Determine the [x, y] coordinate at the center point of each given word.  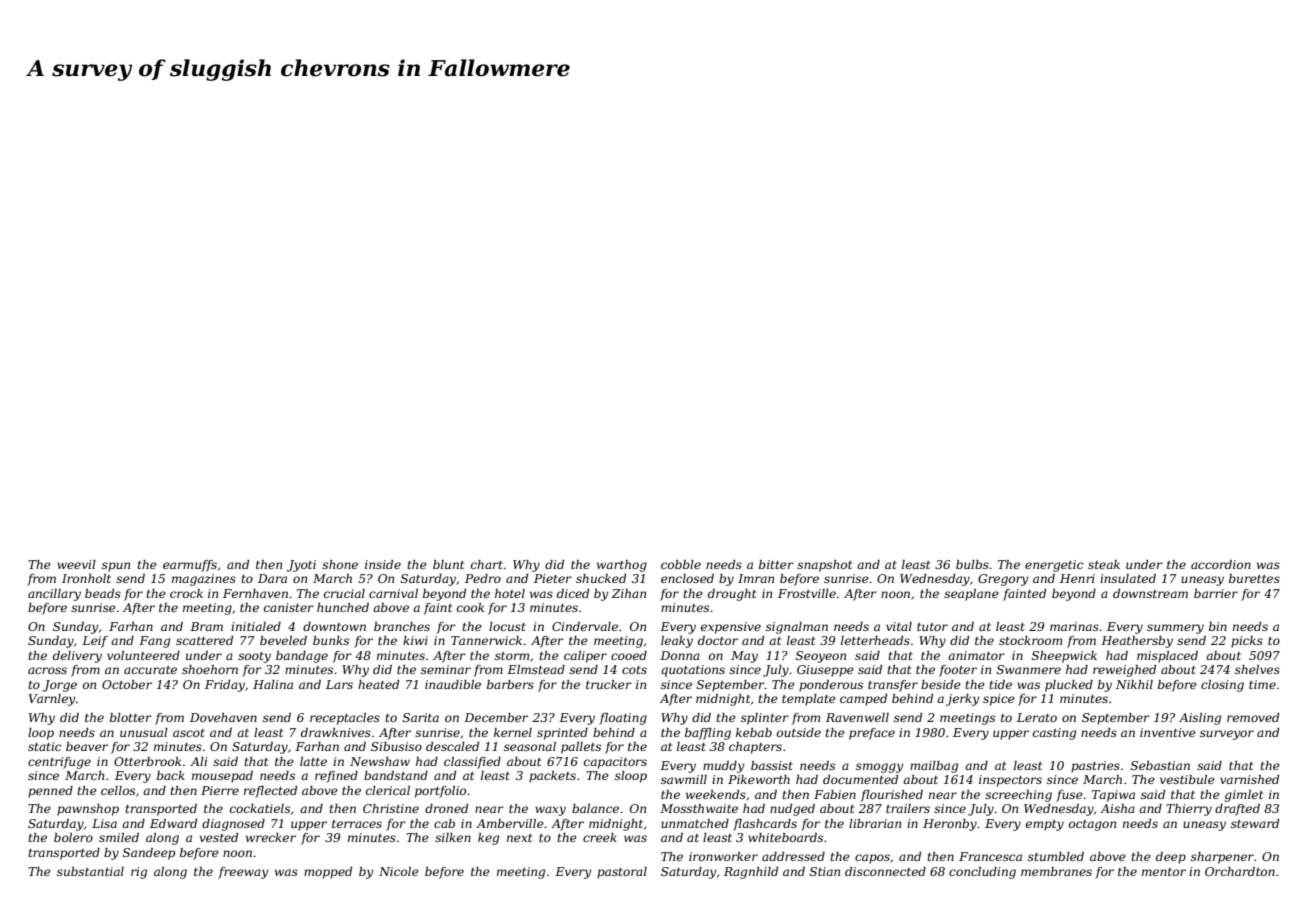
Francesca [990, 856]
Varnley [52, 700]
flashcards [765, 825]
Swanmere [1029, 669]
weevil [76, 564]
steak [1104, 564]
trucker [609, 684]
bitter [776, 564]
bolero [73, 837]
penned [50, 792]
